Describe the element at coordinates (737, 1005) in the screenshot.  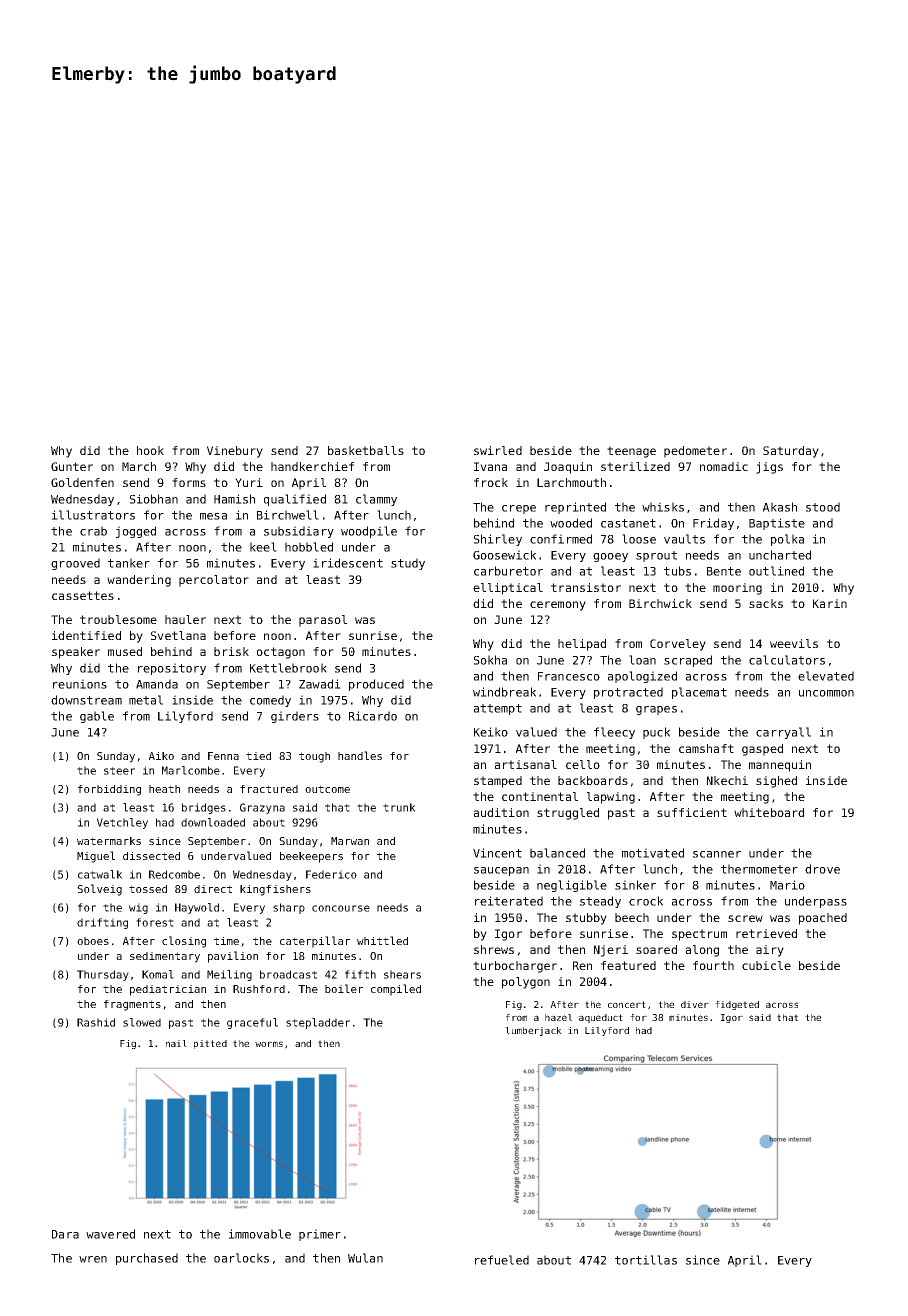
I see `fidgeted` at that location.
